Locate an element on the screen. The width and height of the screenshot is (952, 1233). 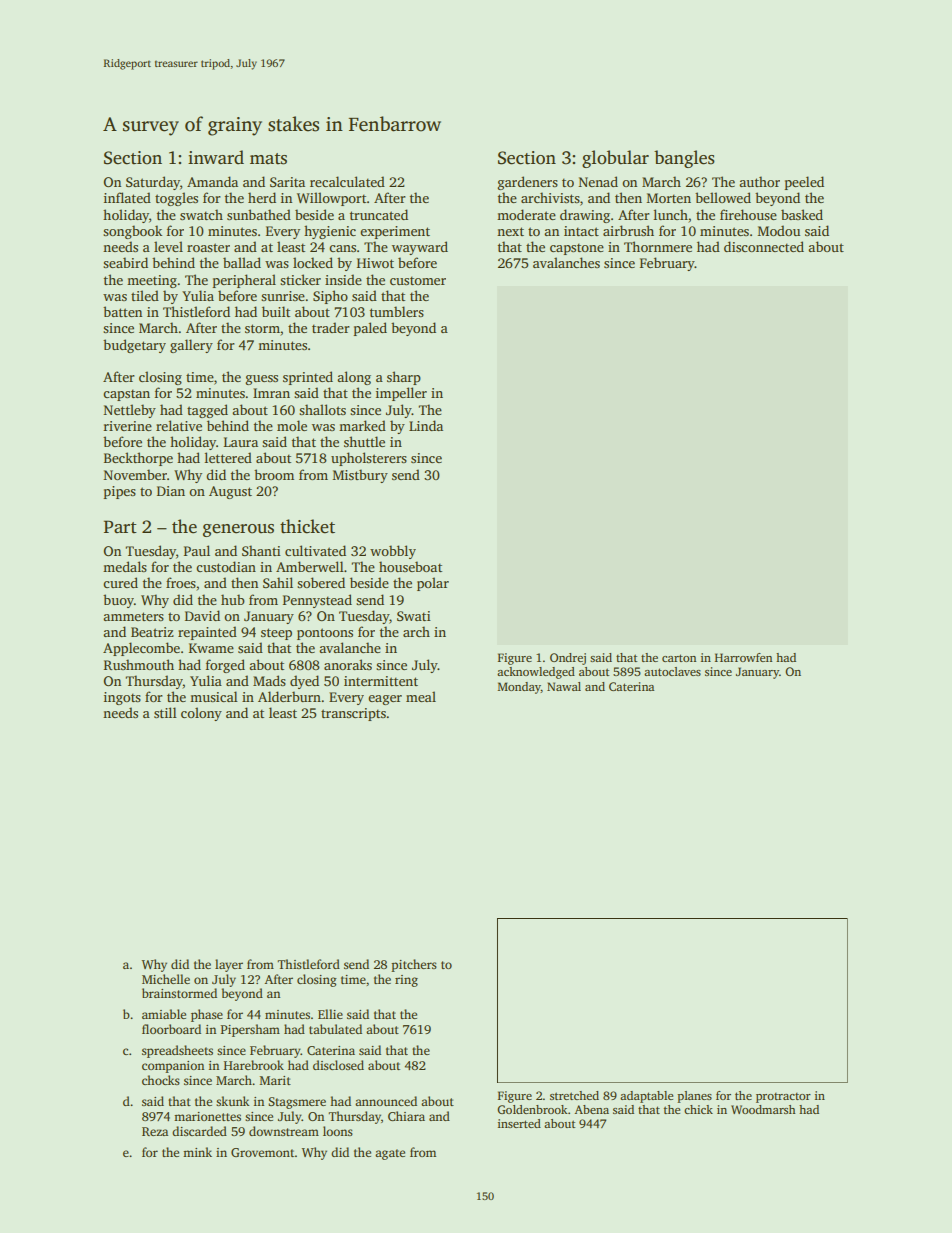
carton is located at coordinates (679, 658).
